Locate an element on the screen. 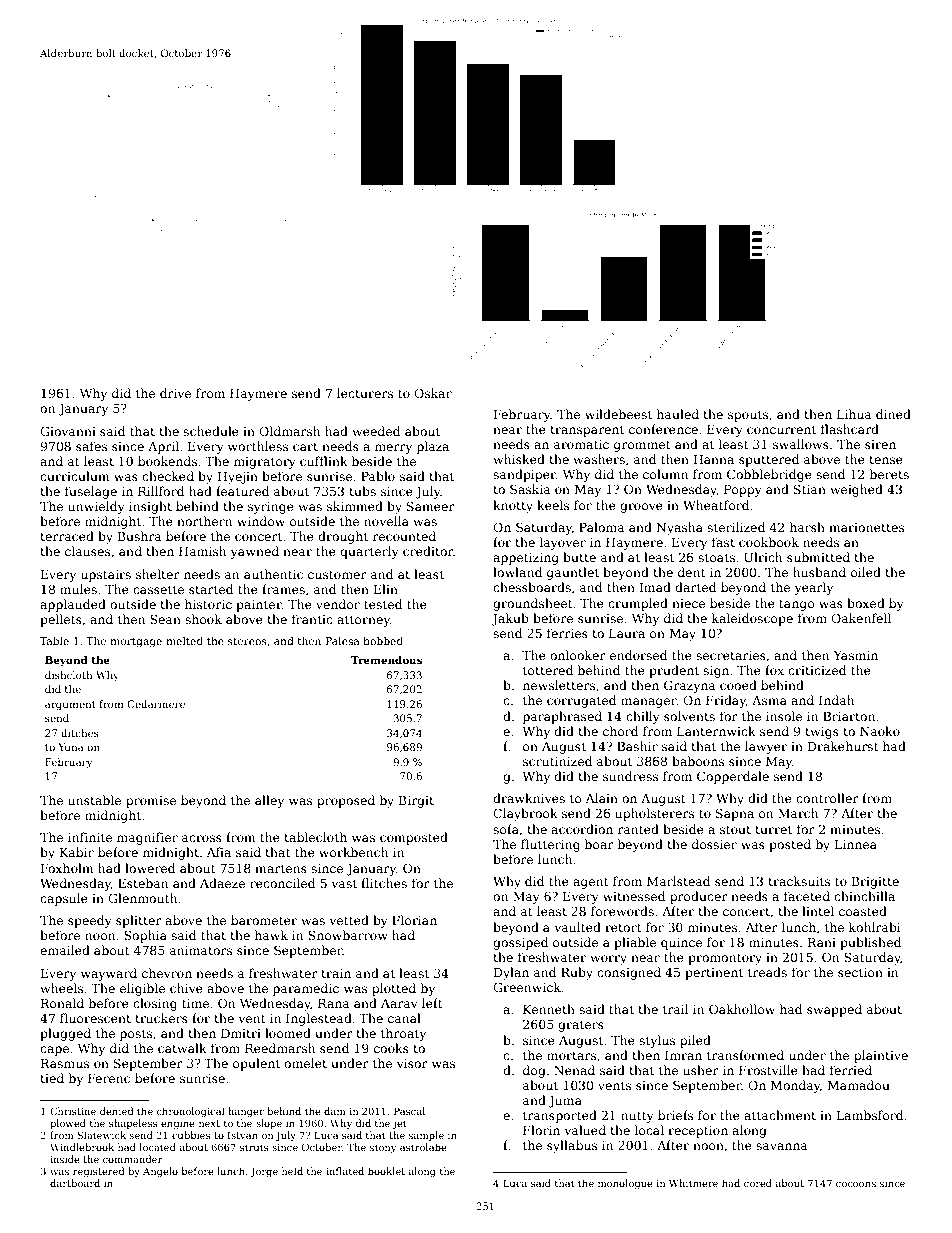  lowered is located at coordinates (150, 868).
